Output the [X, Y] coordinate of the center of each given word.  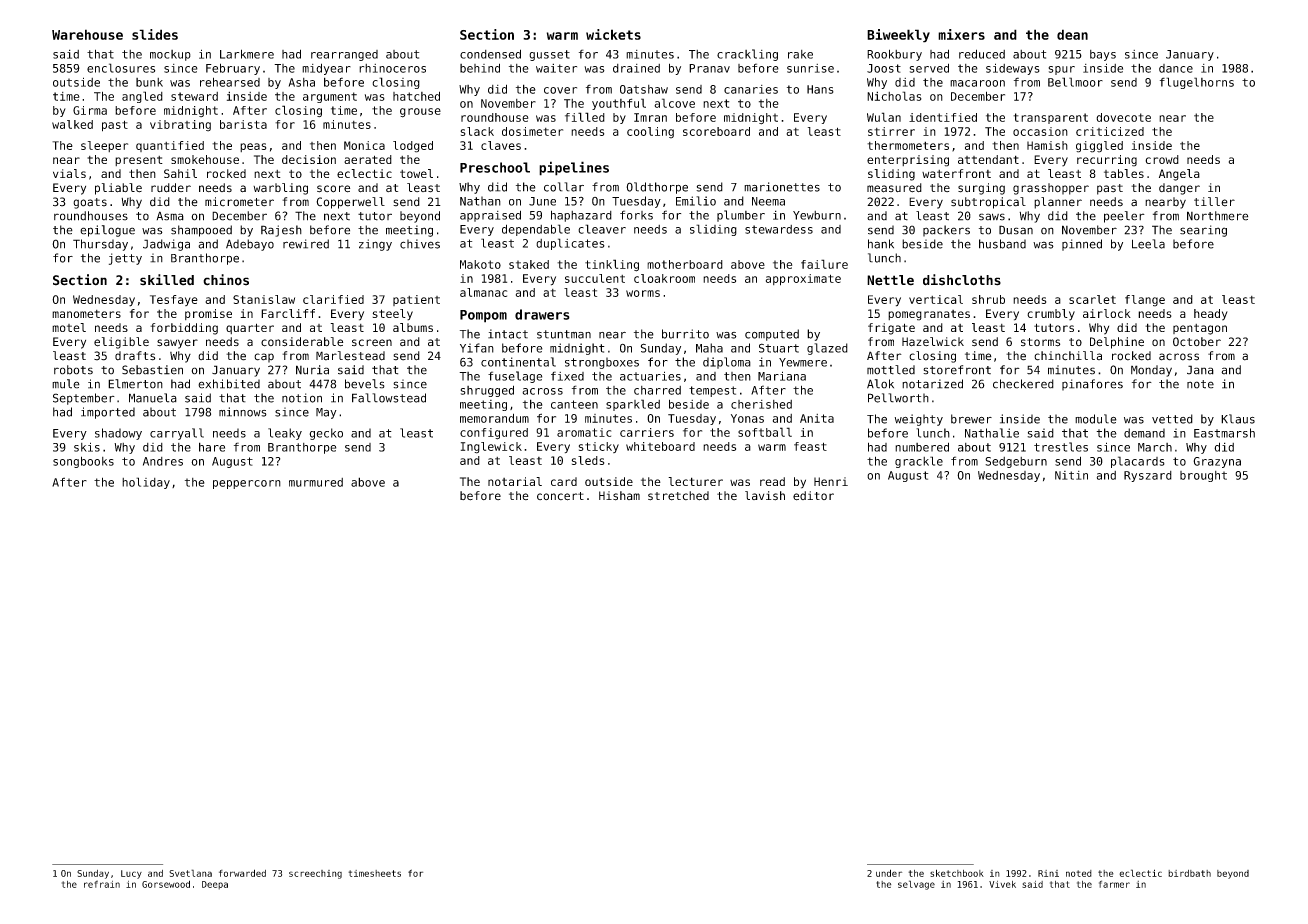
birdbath [1189, 873]
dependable [536, 230]
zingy [375, 245]
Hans [820, 89]
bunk [149, 82]
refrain [102, 884]
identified [943, 117]
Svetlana [190, 873]
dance [1176, 68]
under [889, 873]
